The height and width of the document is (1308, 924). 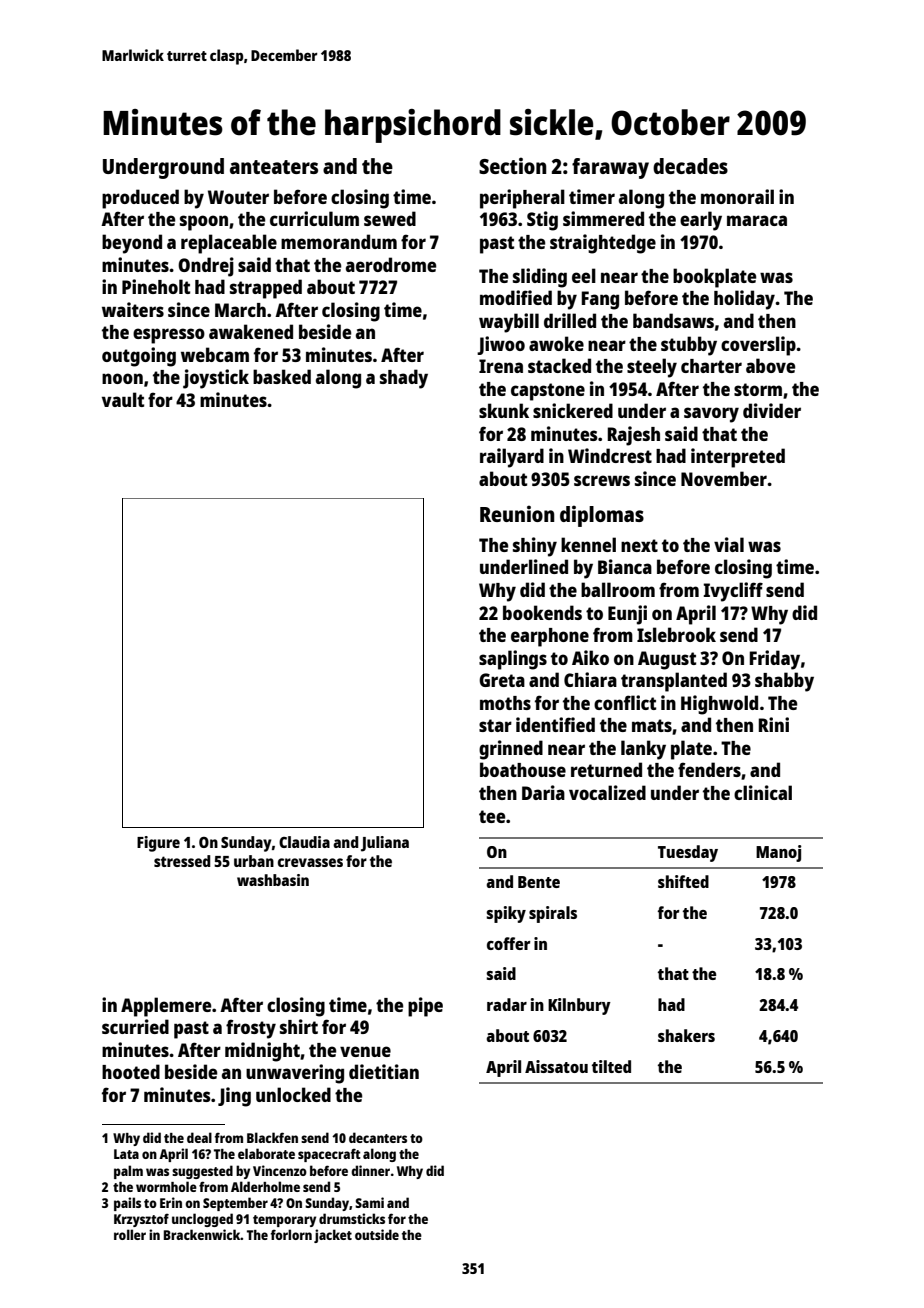 I want to click on Manoj, so click(x=779, y=853).
